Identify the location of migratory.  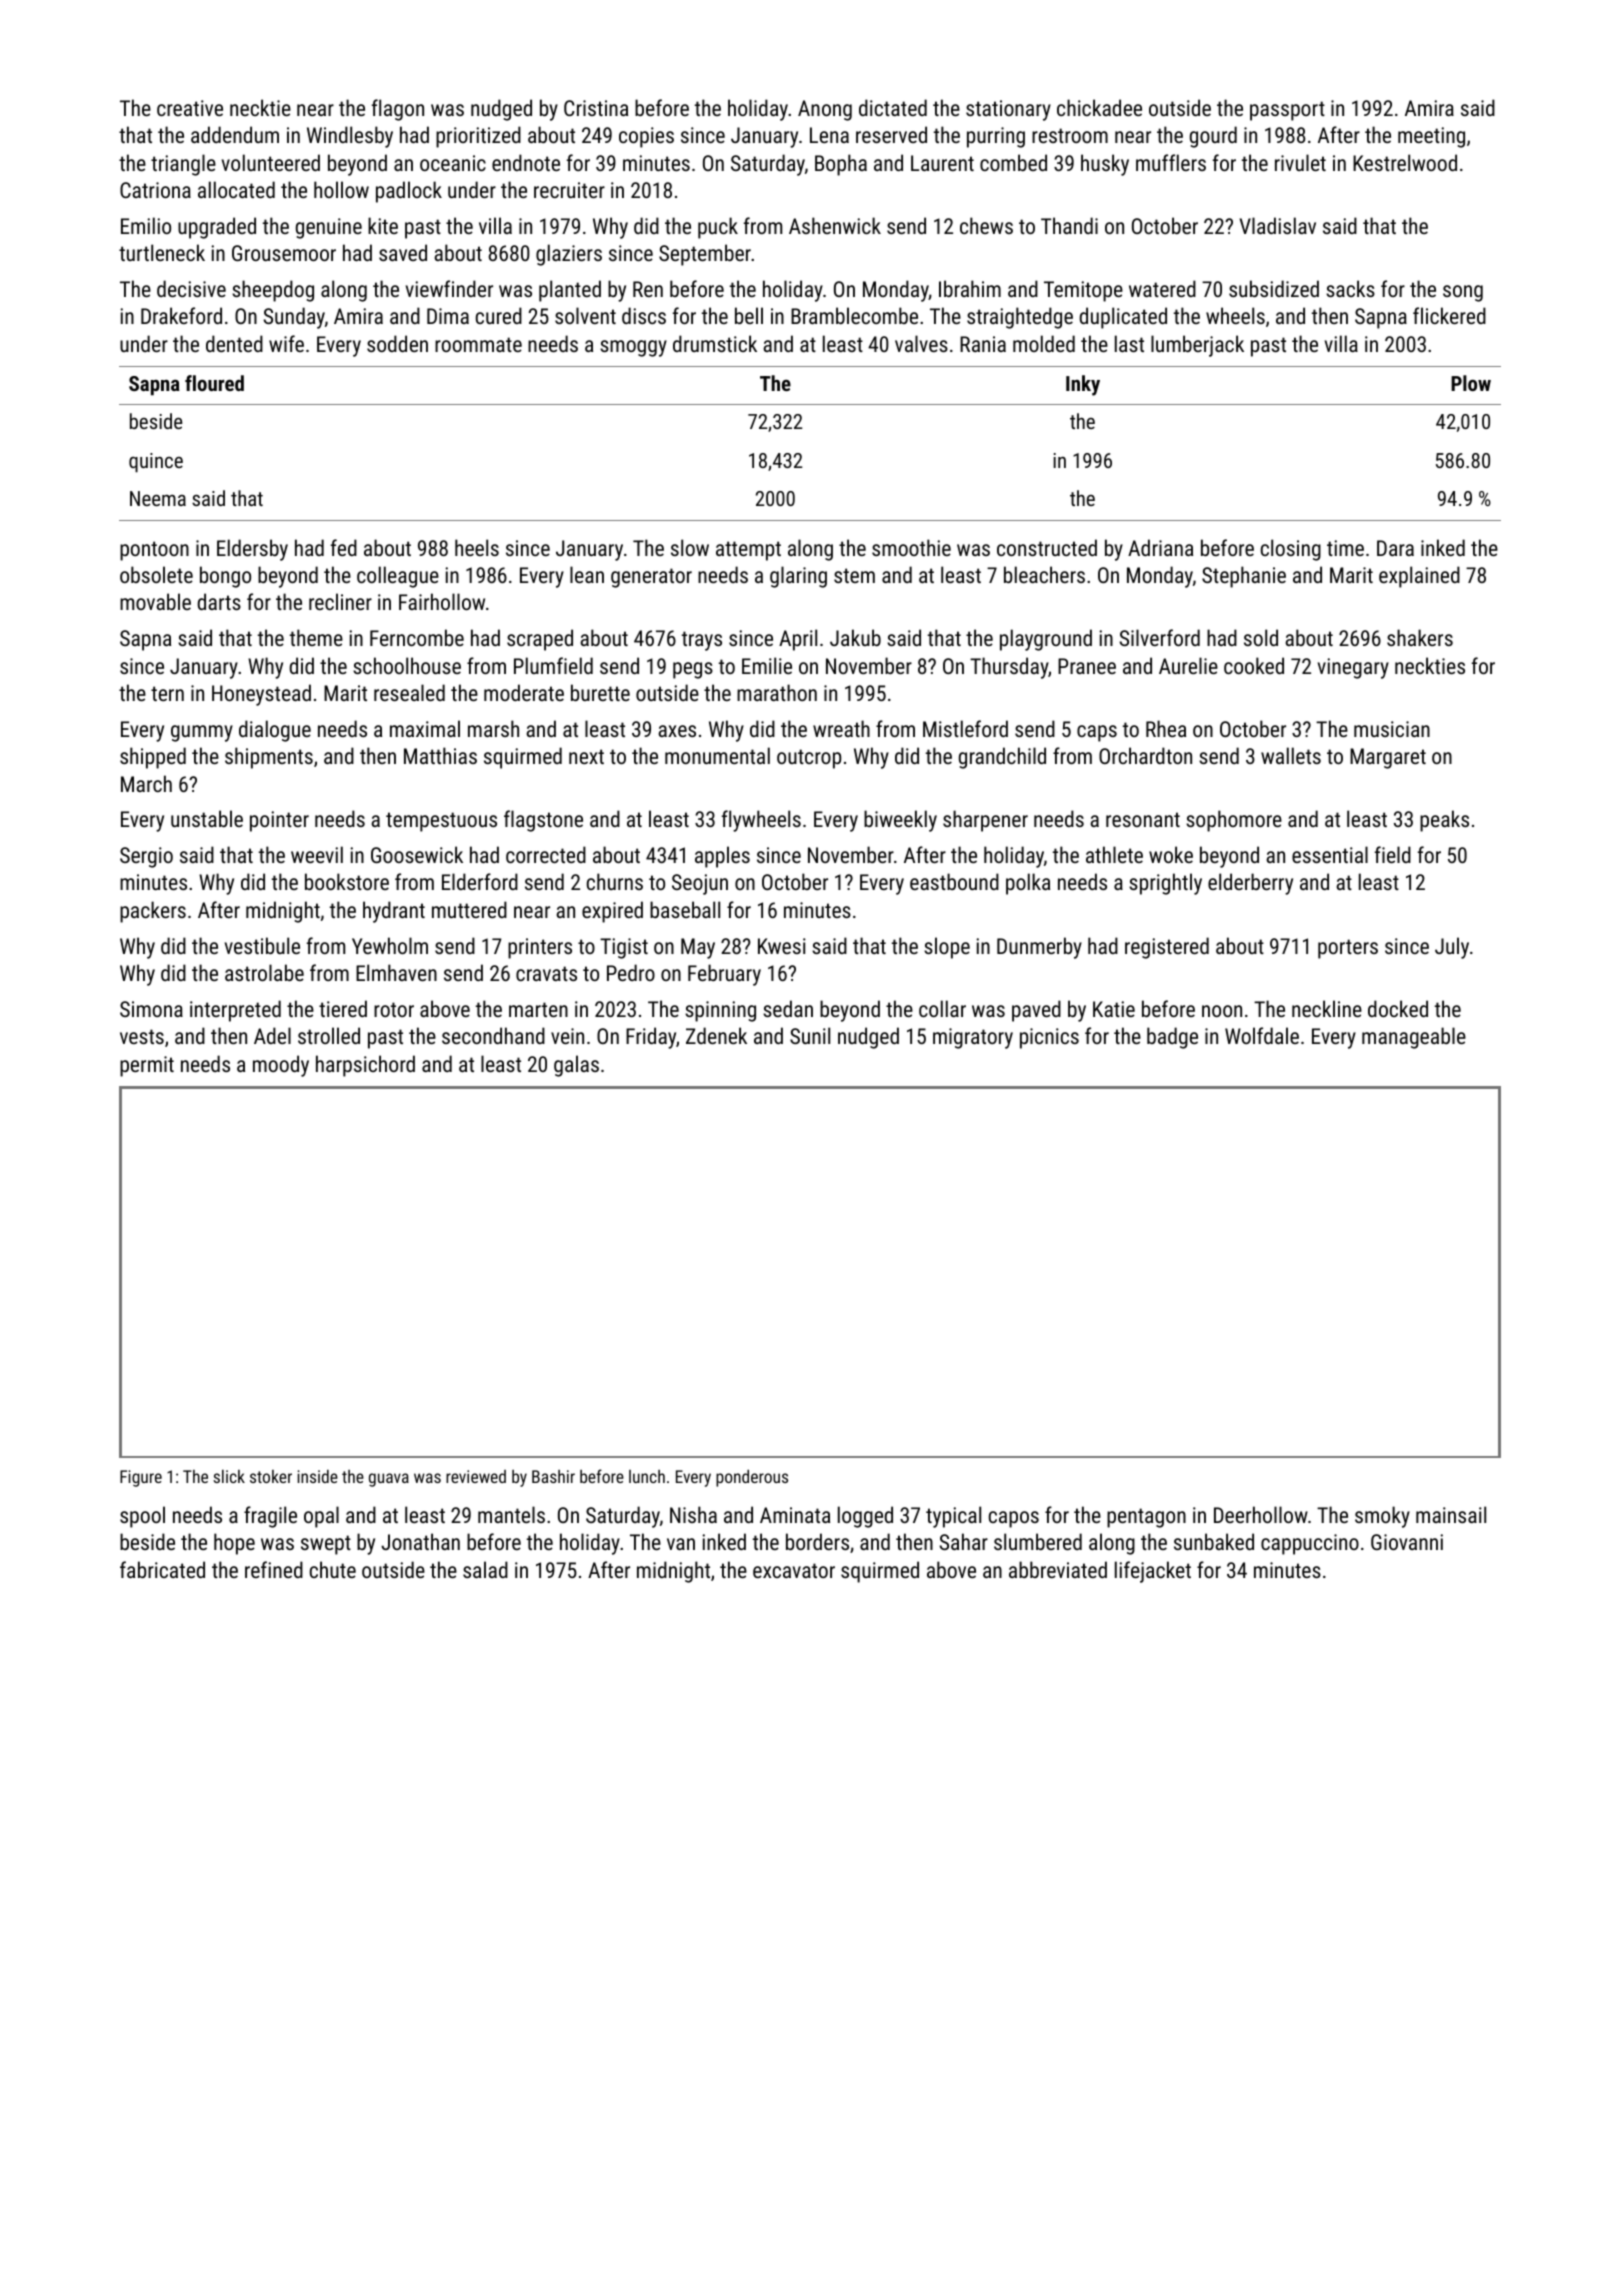
(973, 1038).
